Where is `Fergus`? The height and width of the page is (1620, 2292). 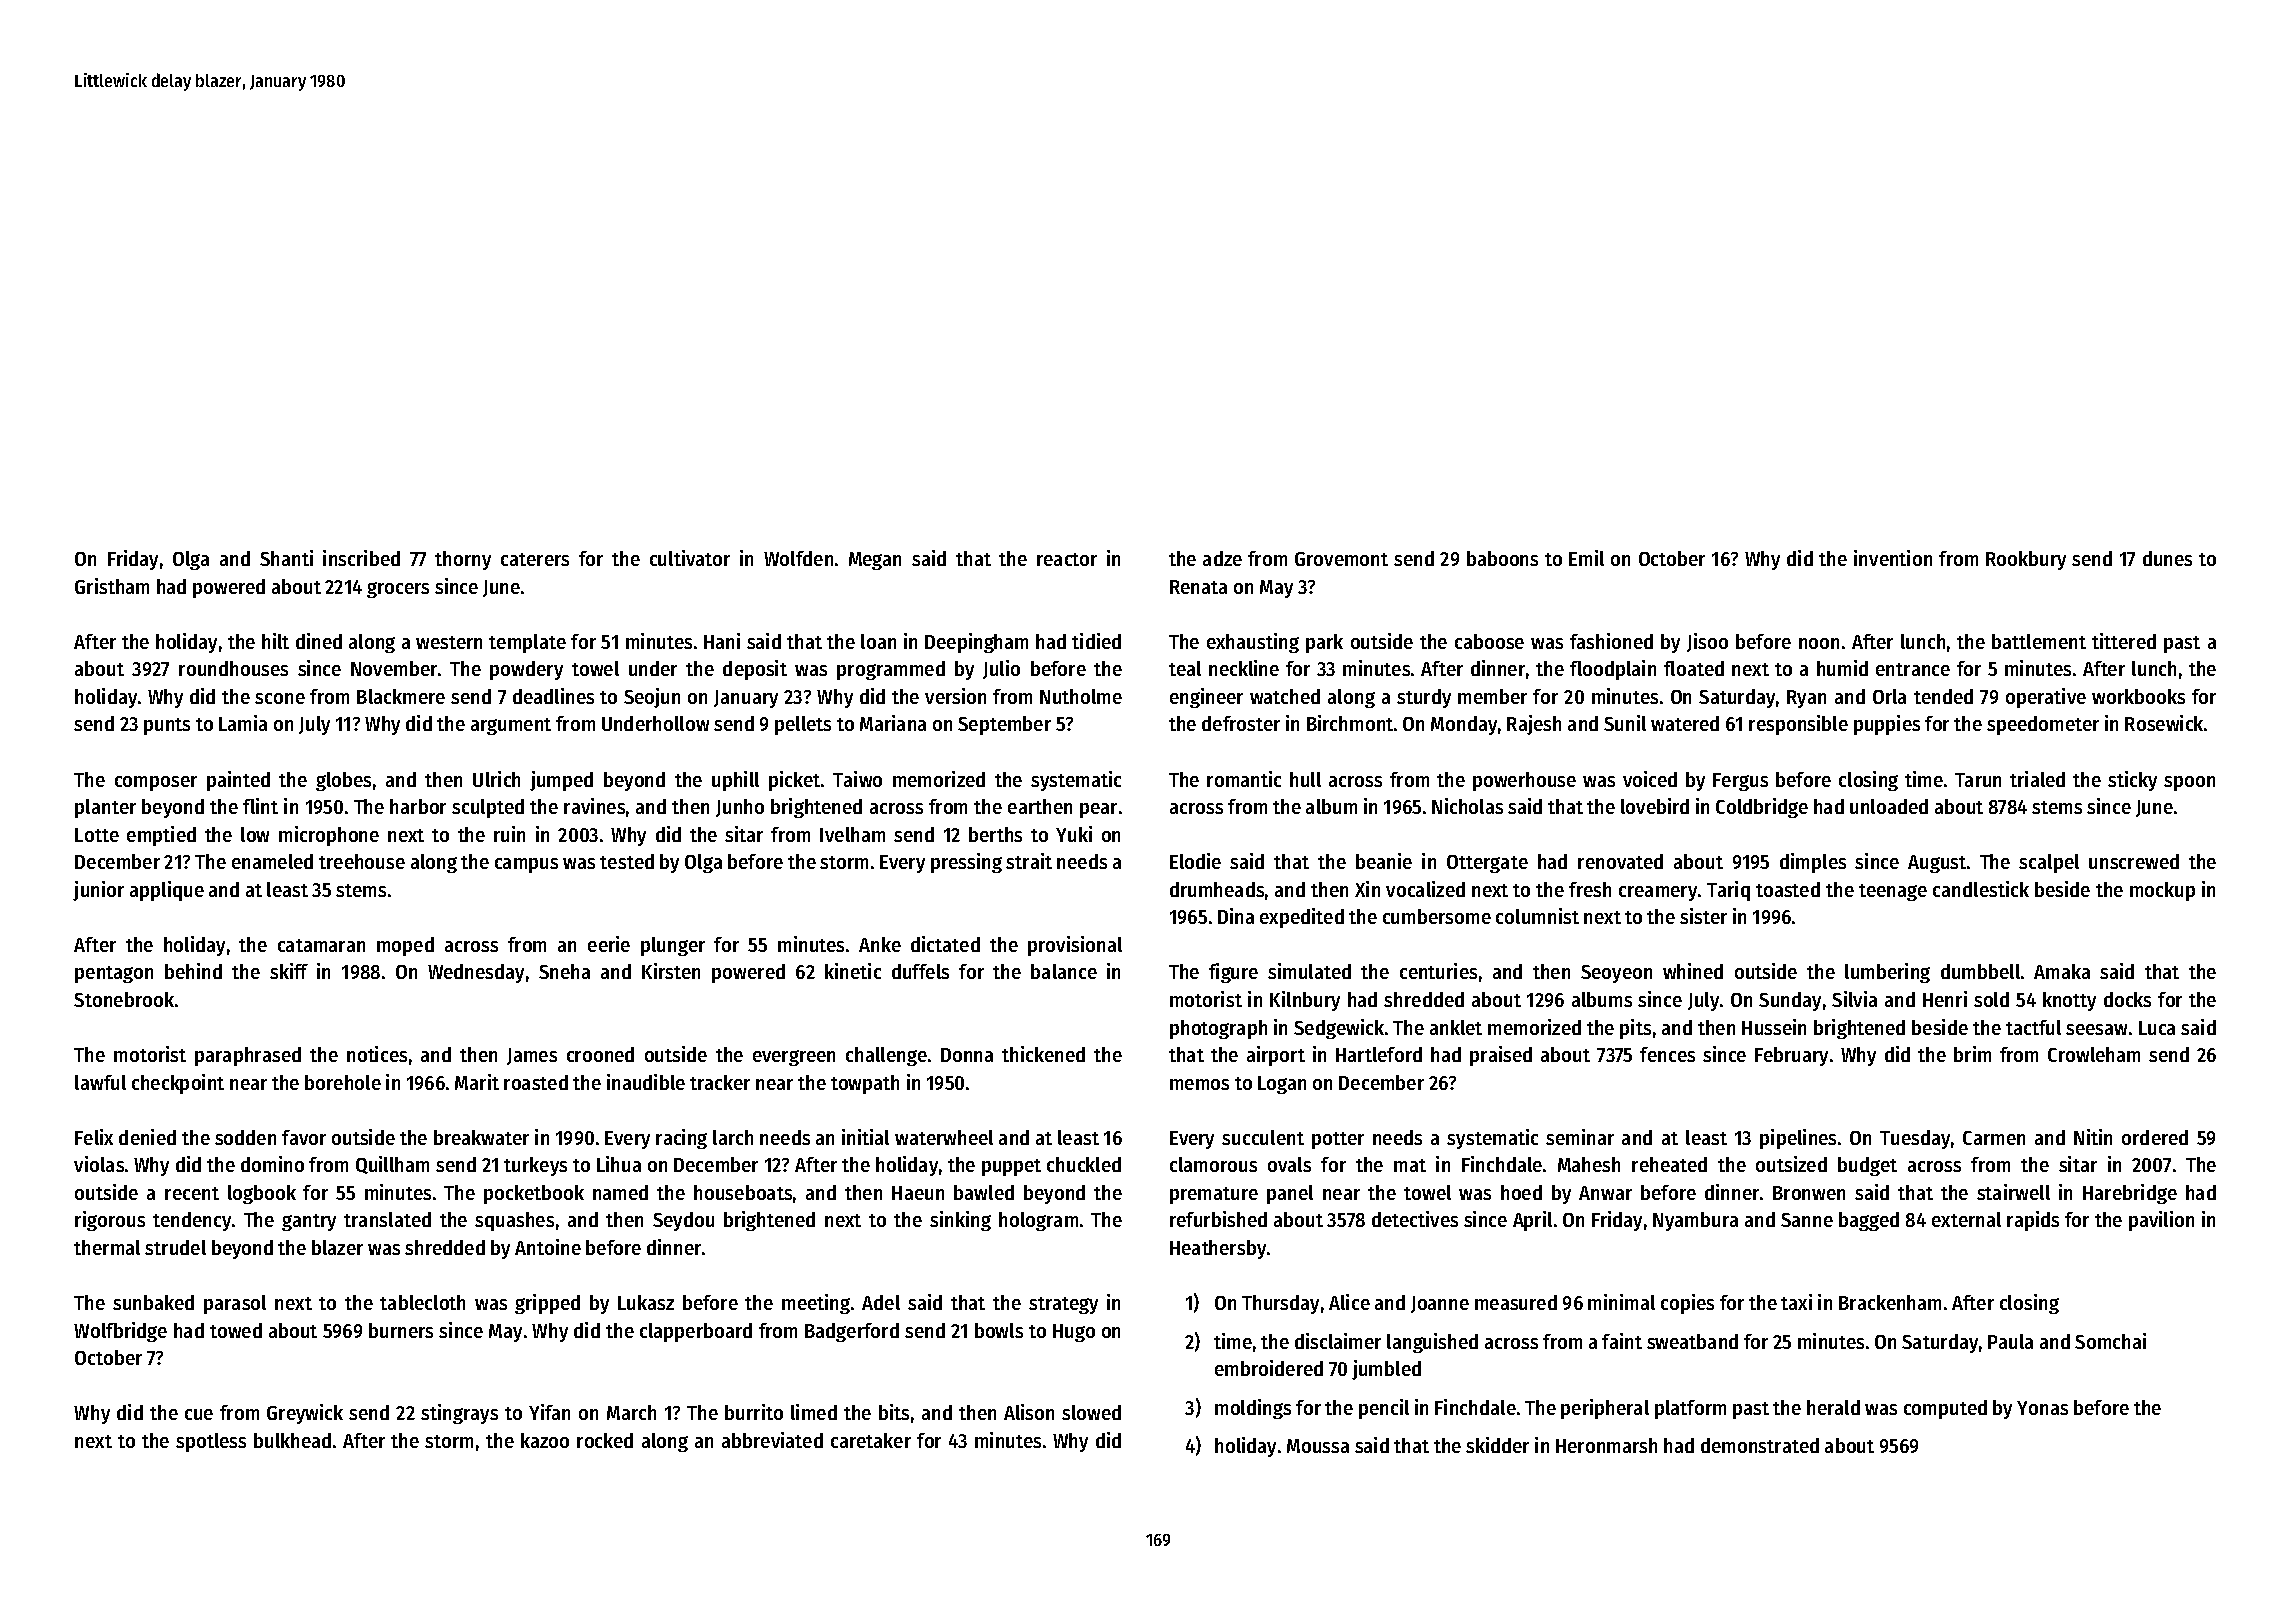
Fergus is located at coordinates (1740, 782).
